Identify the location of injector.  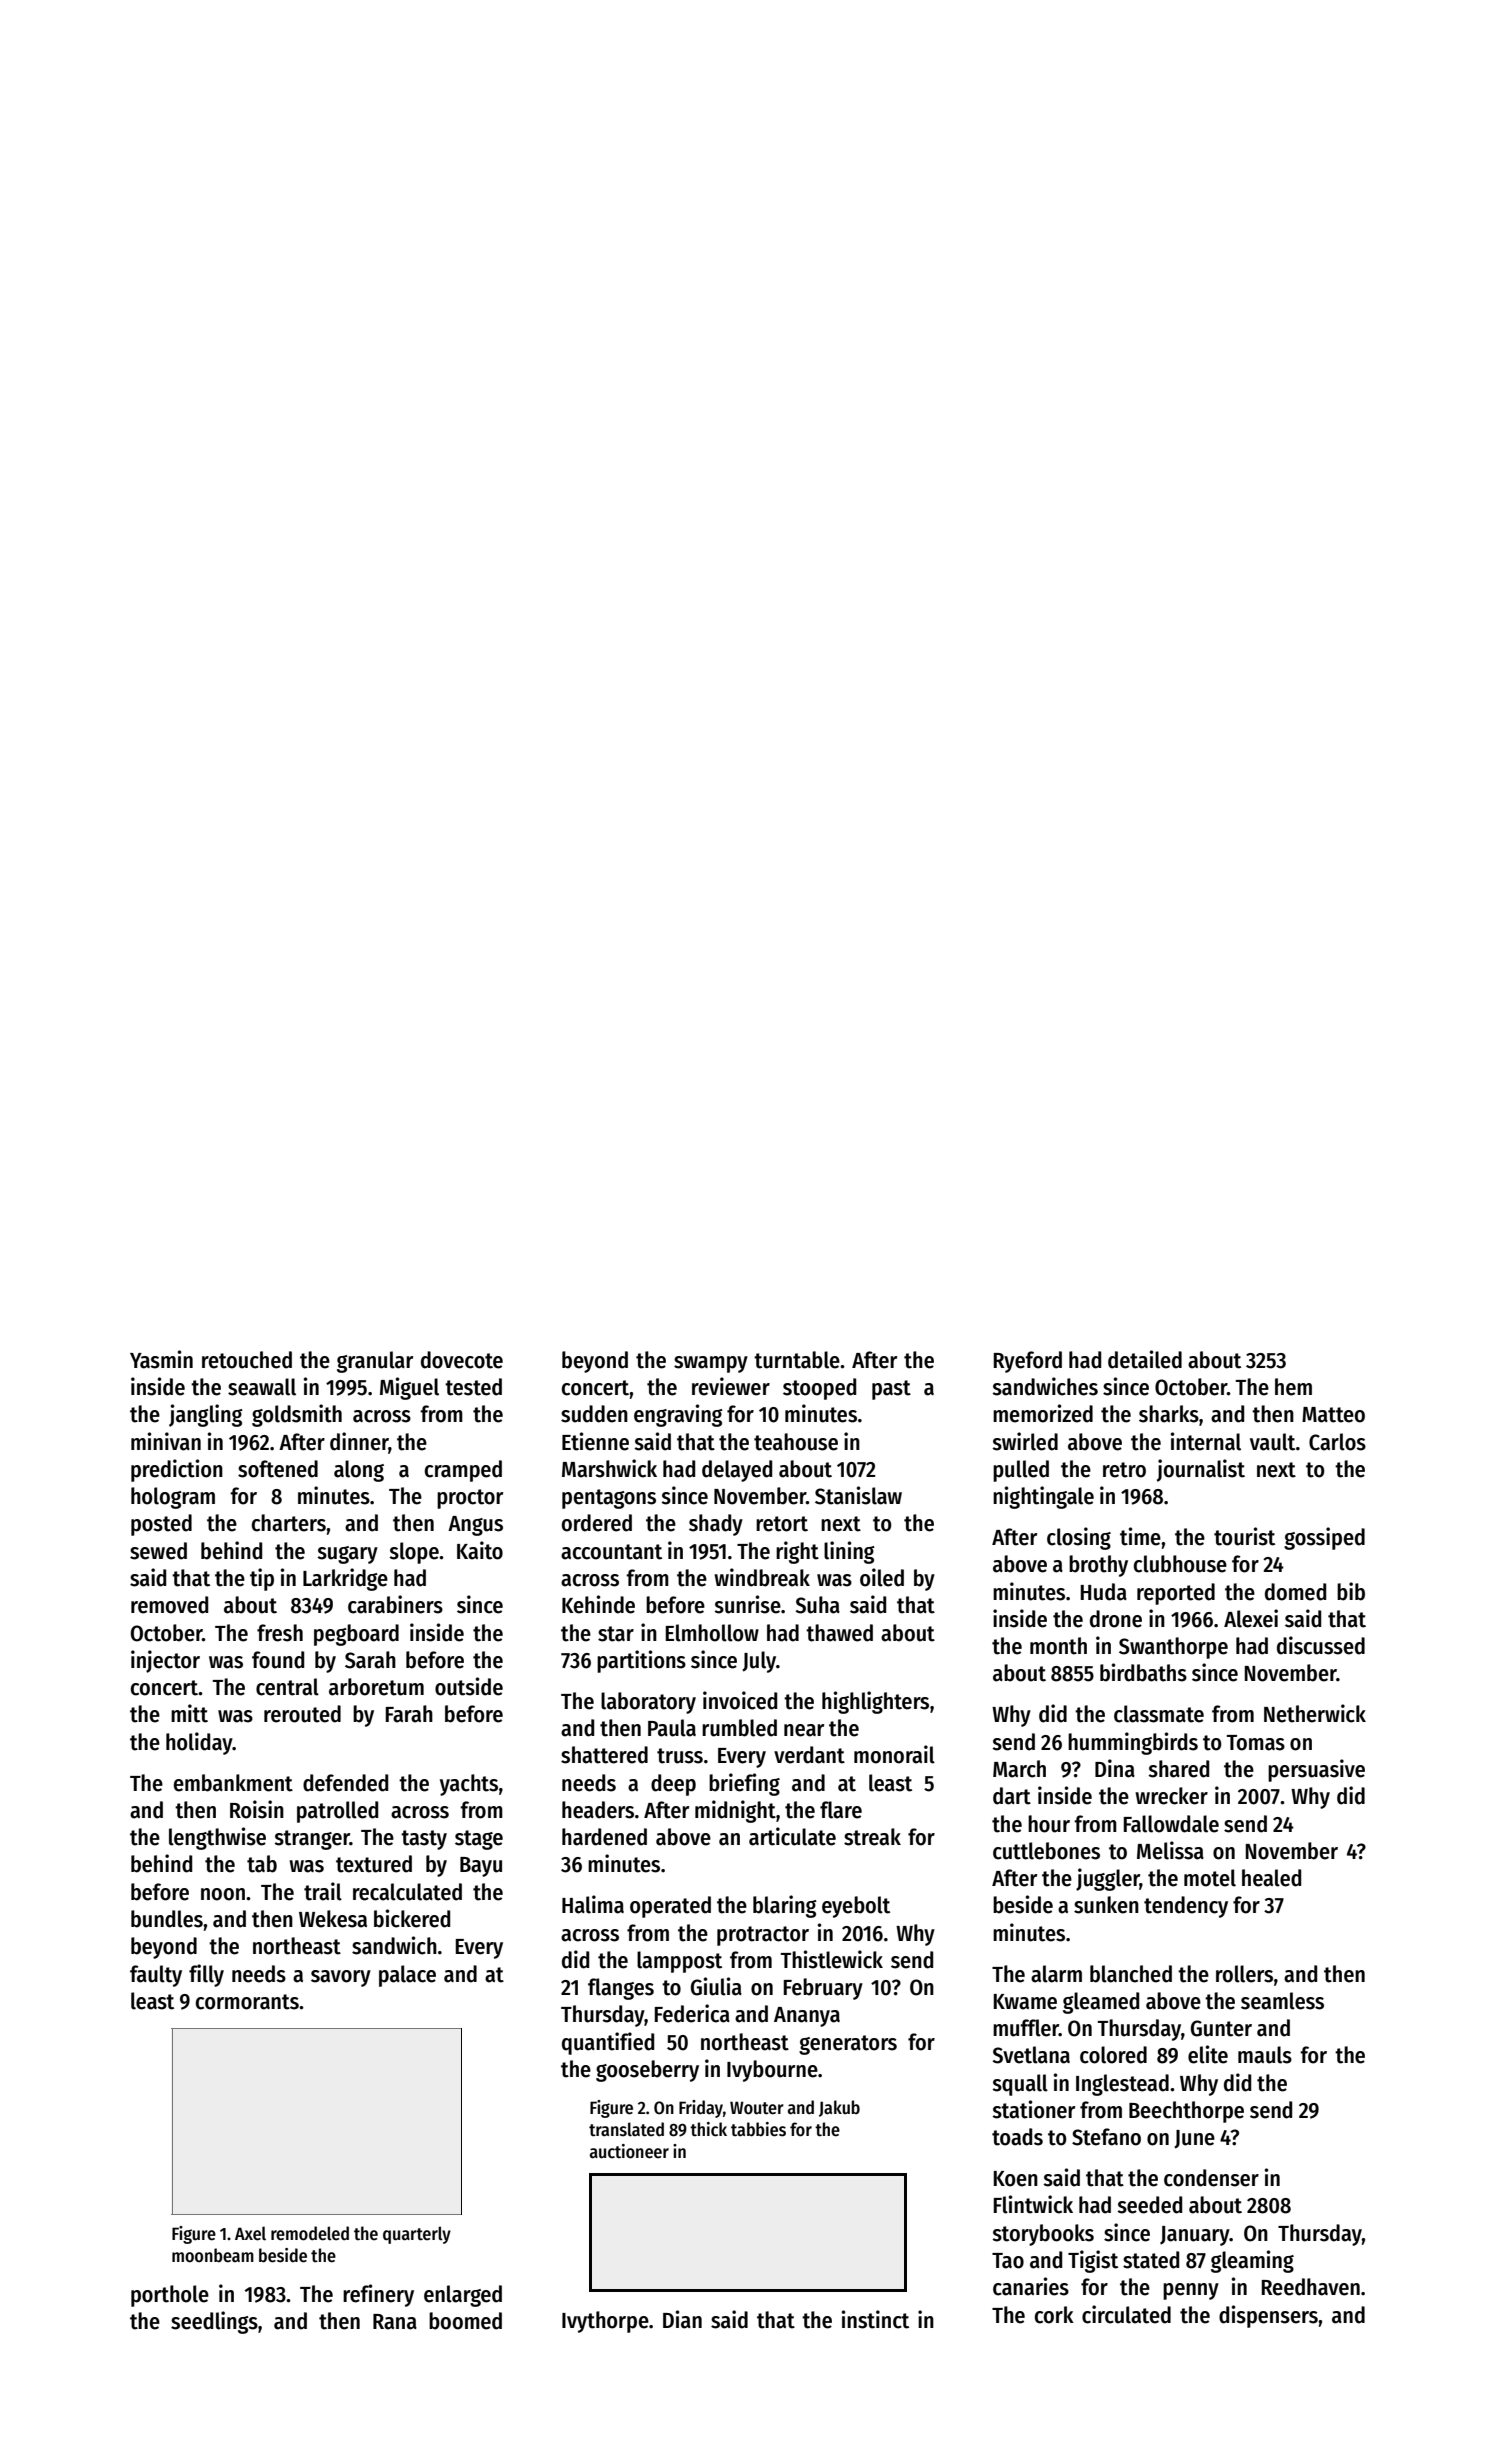
(165, 1661).
